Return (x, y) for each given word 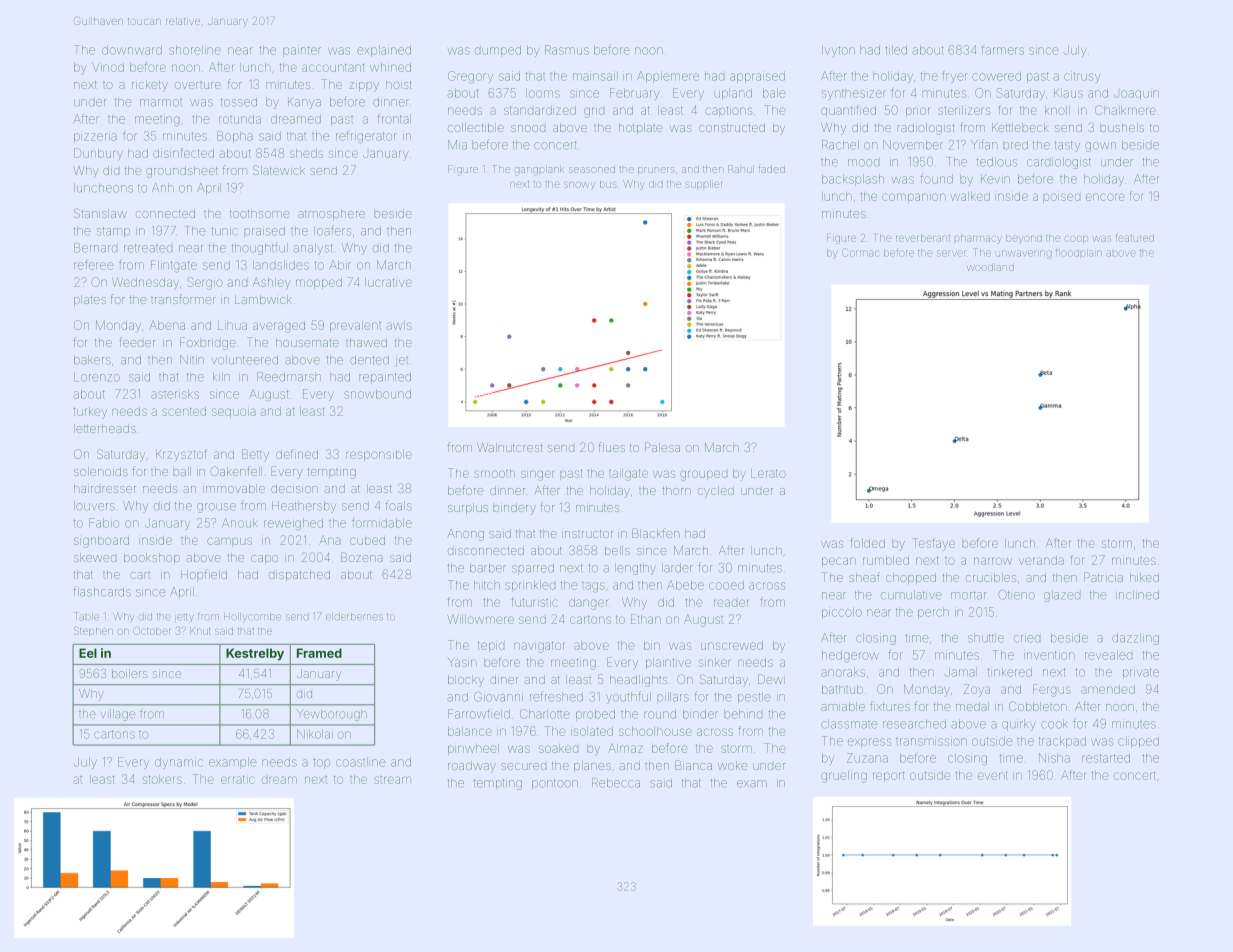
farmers (1003, 50)
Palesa (662, 447)
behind (743, 714)
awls (399, 325)
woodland (990, 267)
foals (399, 506)
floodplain (1079, 252)
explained (384, 51)
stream (392, 780)
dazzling (1135, 639)
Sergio (205, 283)
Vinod (108, 67)
